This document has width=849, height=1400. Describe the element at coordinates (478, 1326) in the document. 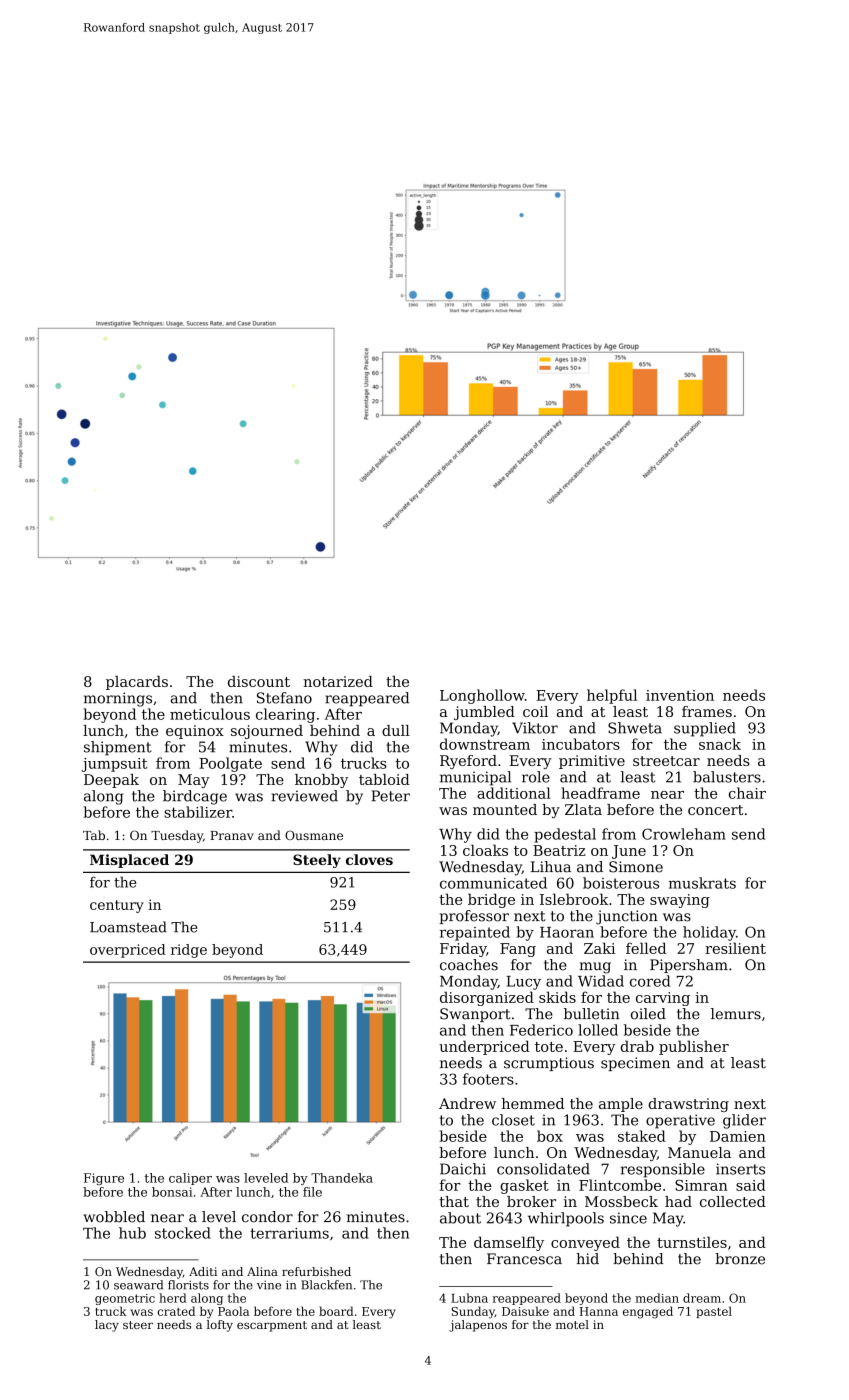

I see `jalapenos` at that location.
